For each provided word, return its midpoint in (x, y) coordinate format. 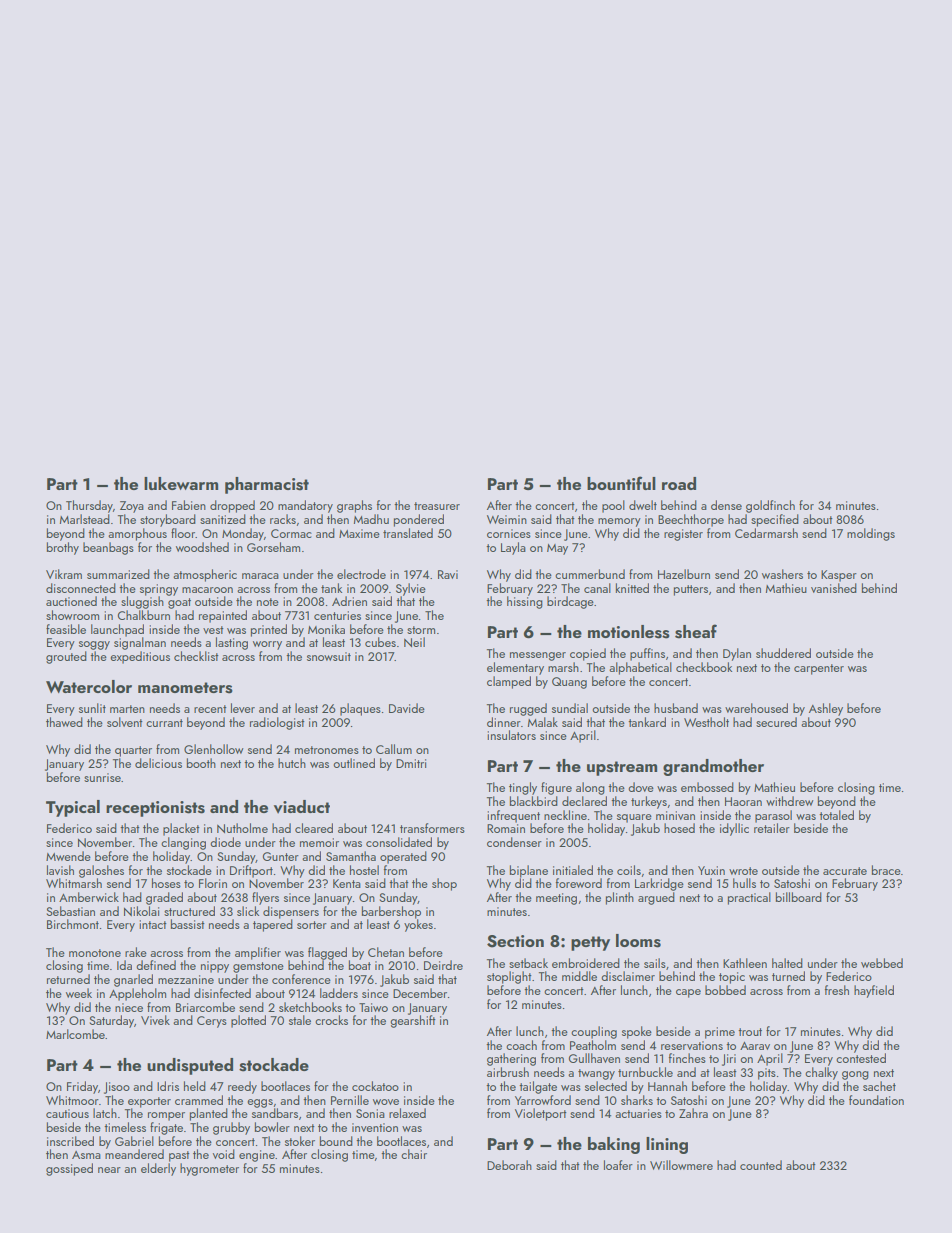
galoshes (101, 871)
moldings (871, 534)
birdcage (570, 602)
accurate (845, 871)
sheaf (696, 631)
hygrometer (209, 1169)
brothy (63, 548)
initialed (573, 870)
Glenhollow (214, 749)
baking (614, 1145)
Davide (407, 708)
